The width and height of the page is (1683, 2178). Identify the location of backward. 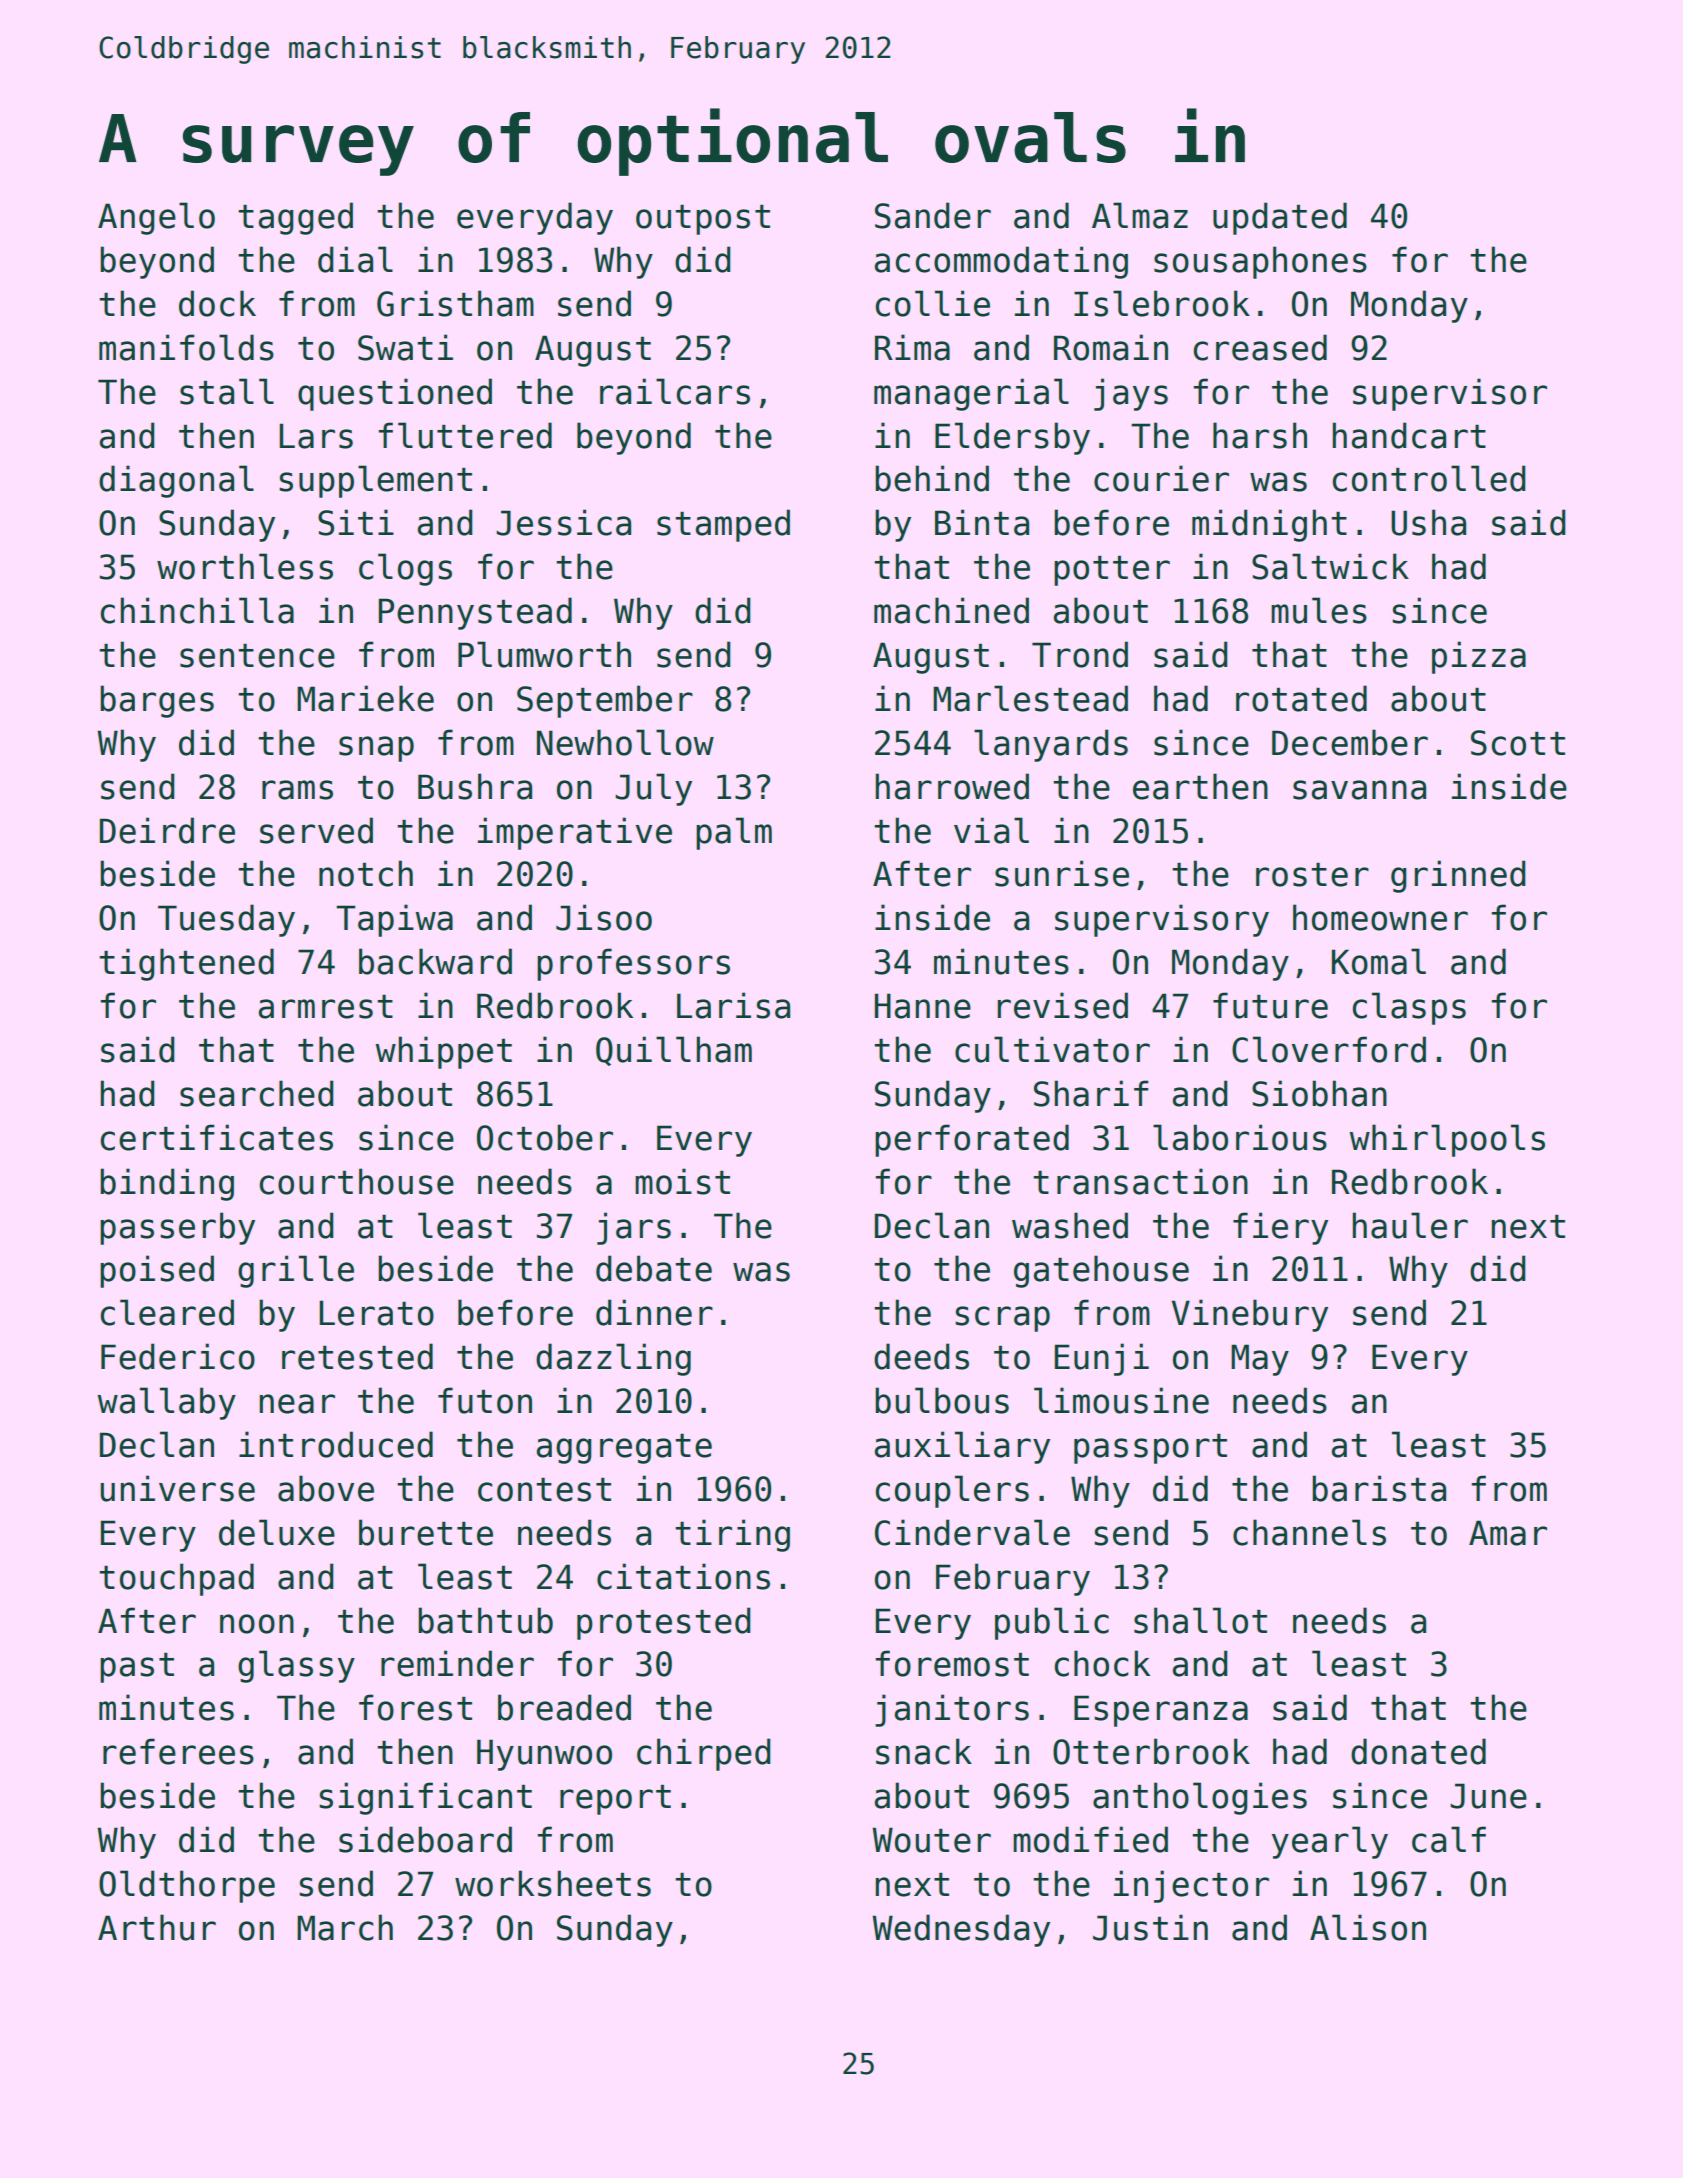
(435, 961).
